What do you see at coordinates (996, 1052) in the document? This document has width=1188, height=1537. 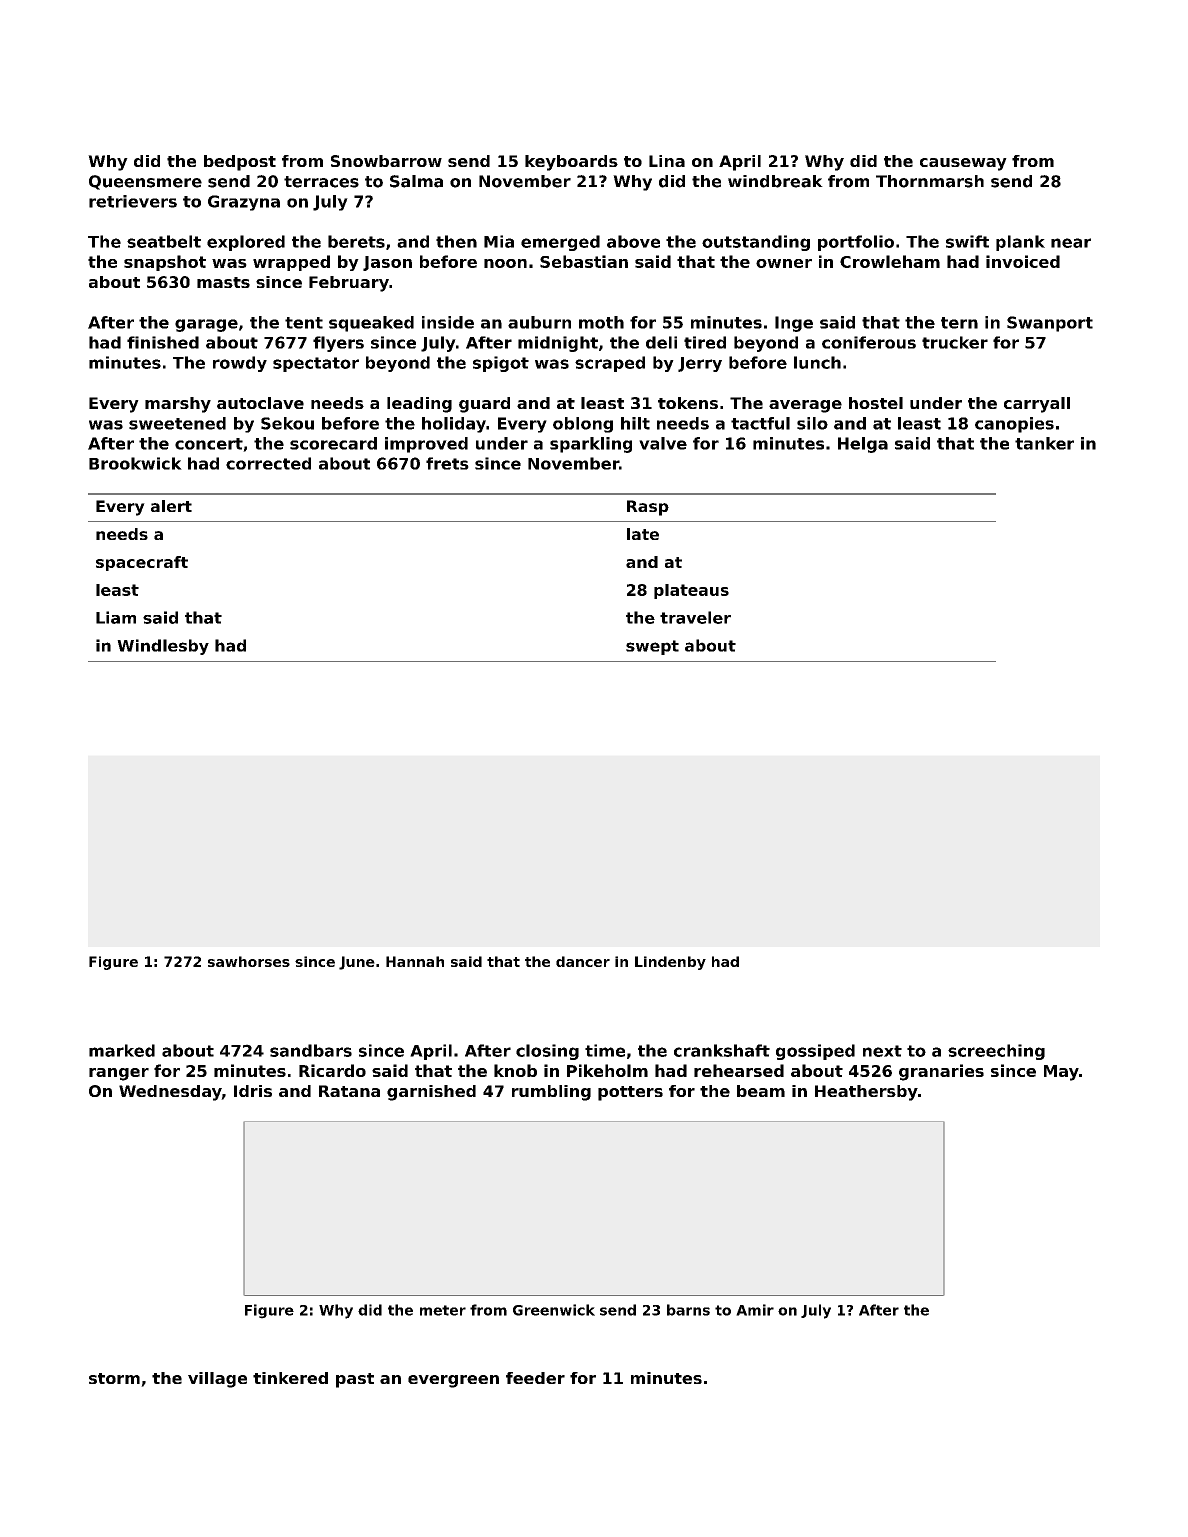 I see `screeching` at bounding box center [996, 1052].
